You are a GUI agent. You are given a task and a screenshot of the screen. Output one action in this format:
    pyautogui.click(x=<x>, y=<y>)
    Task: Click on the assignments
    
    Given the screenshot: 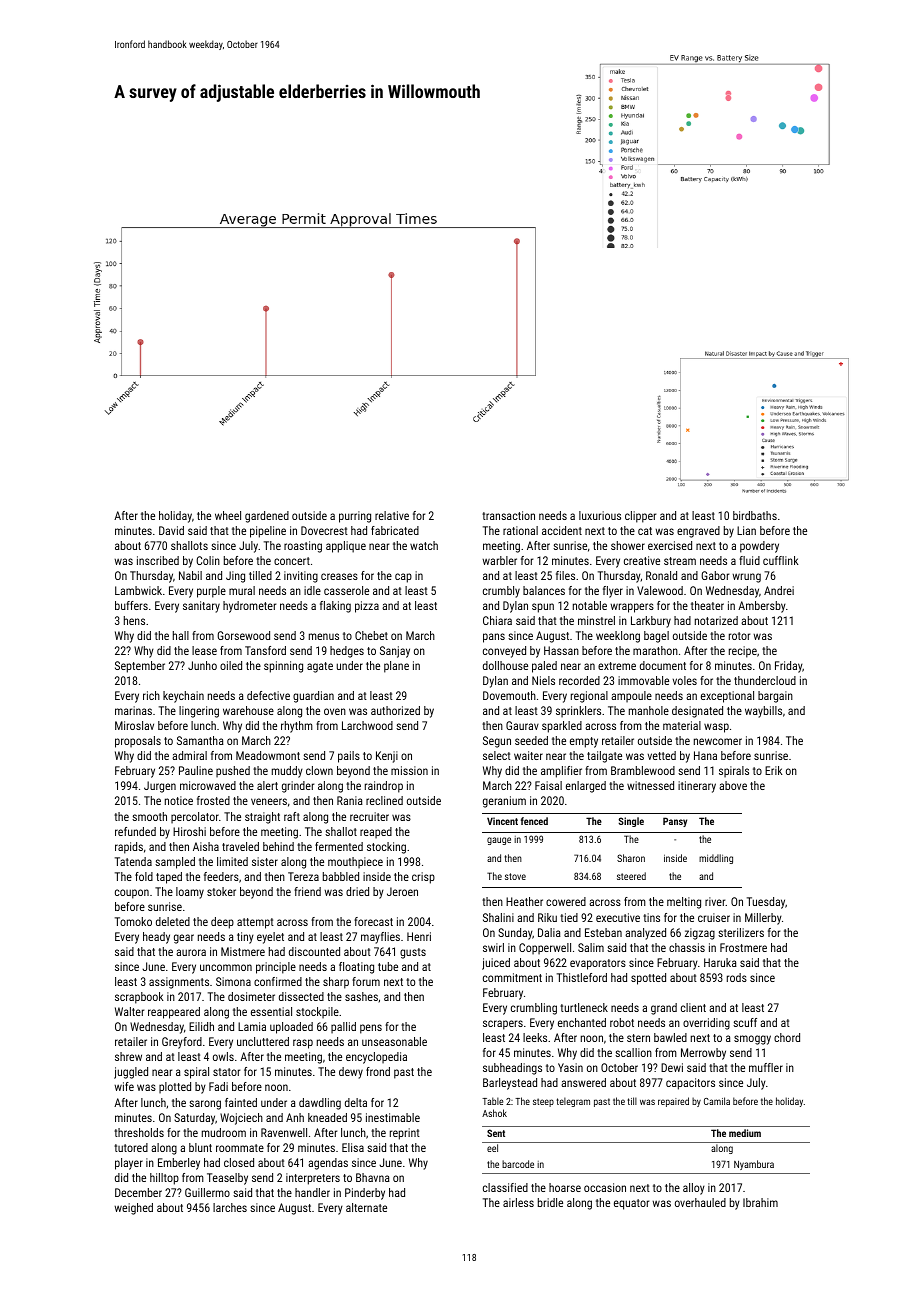 What is the action you would take?
    pyautogui.click(x=179, y=983)
